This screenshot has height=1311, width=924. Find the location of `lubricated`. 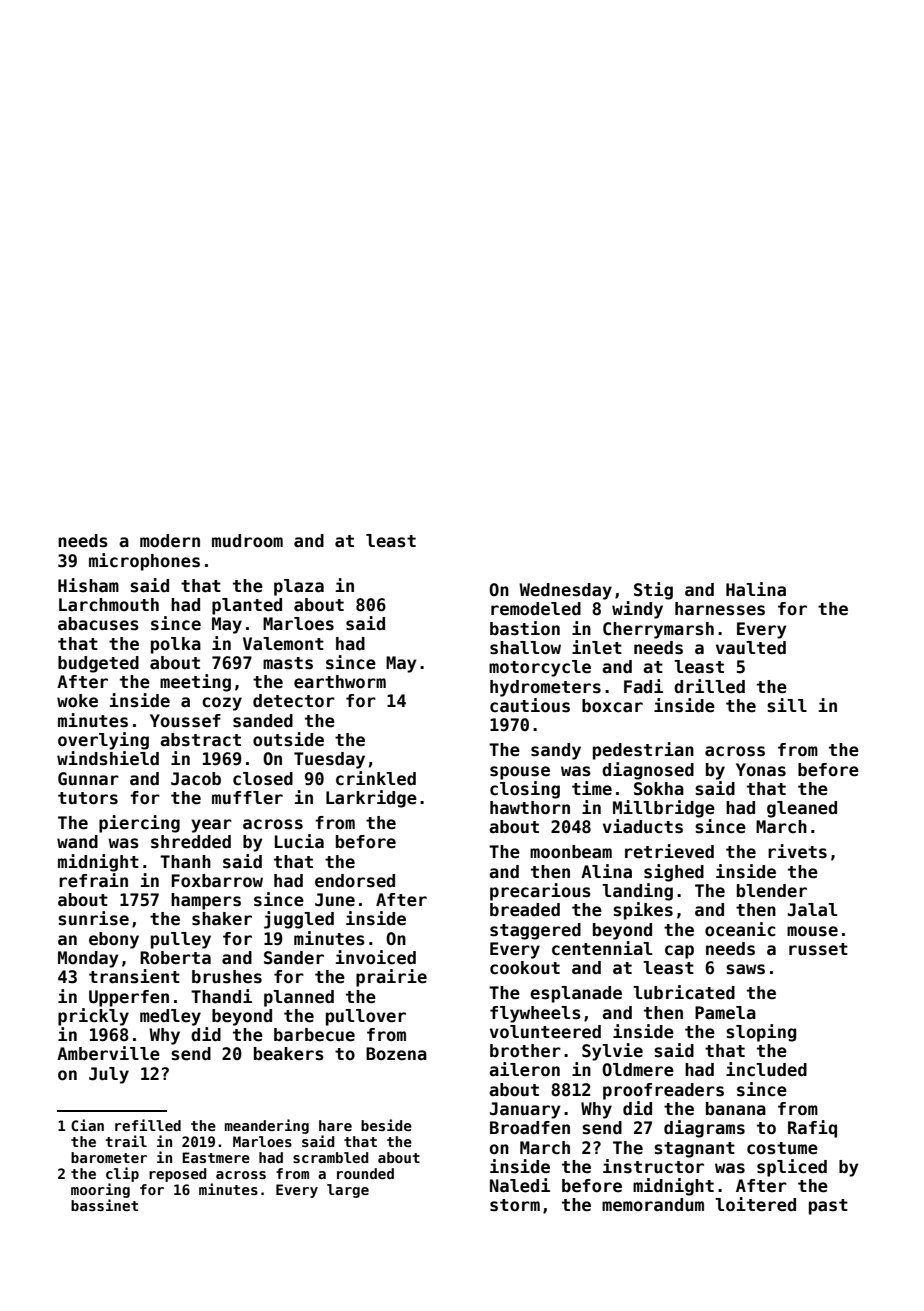

lubricated is located at coordinates (684, 992).
